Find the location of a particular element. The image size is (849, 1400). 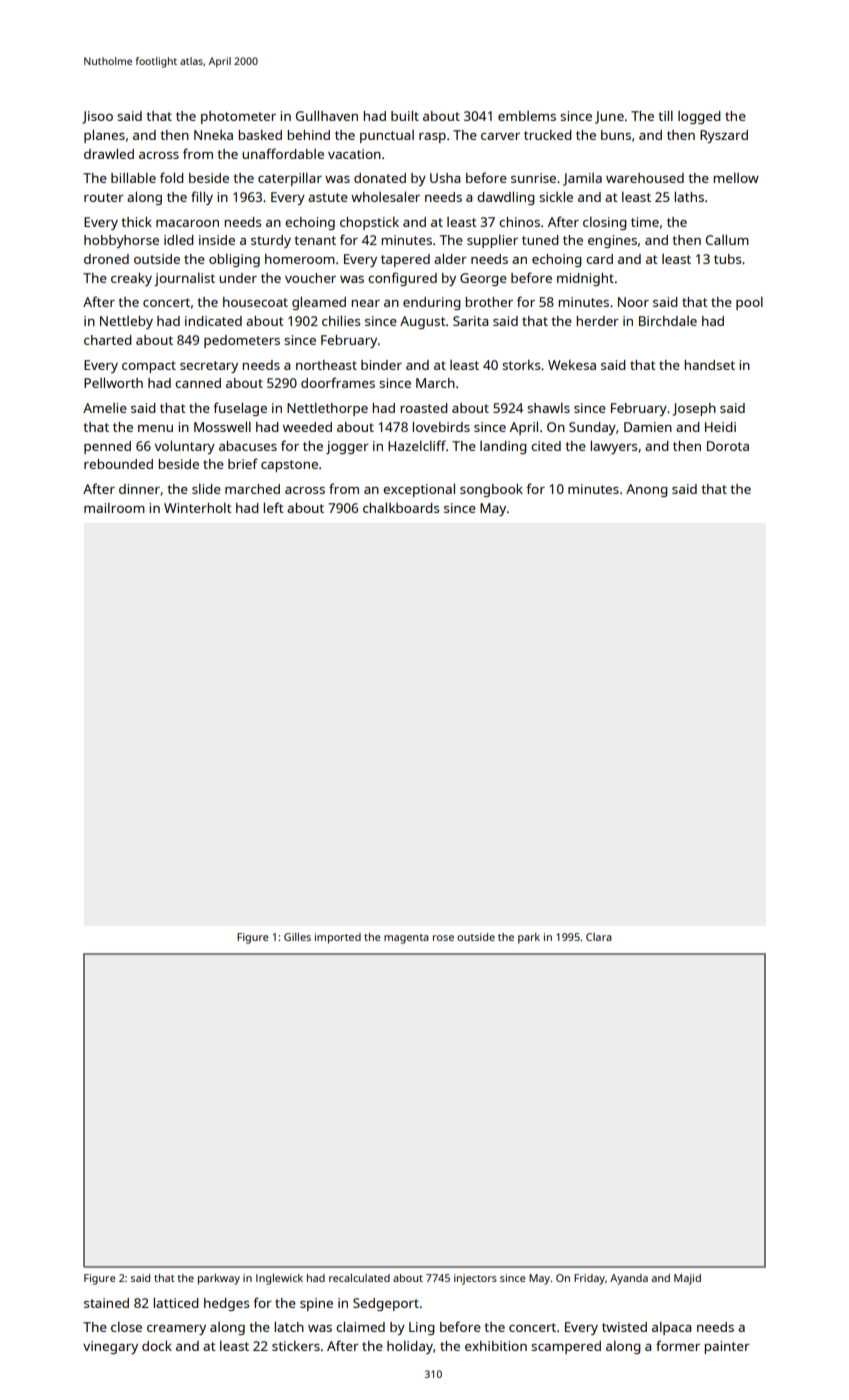

till is located at coordinates (665, 115).
